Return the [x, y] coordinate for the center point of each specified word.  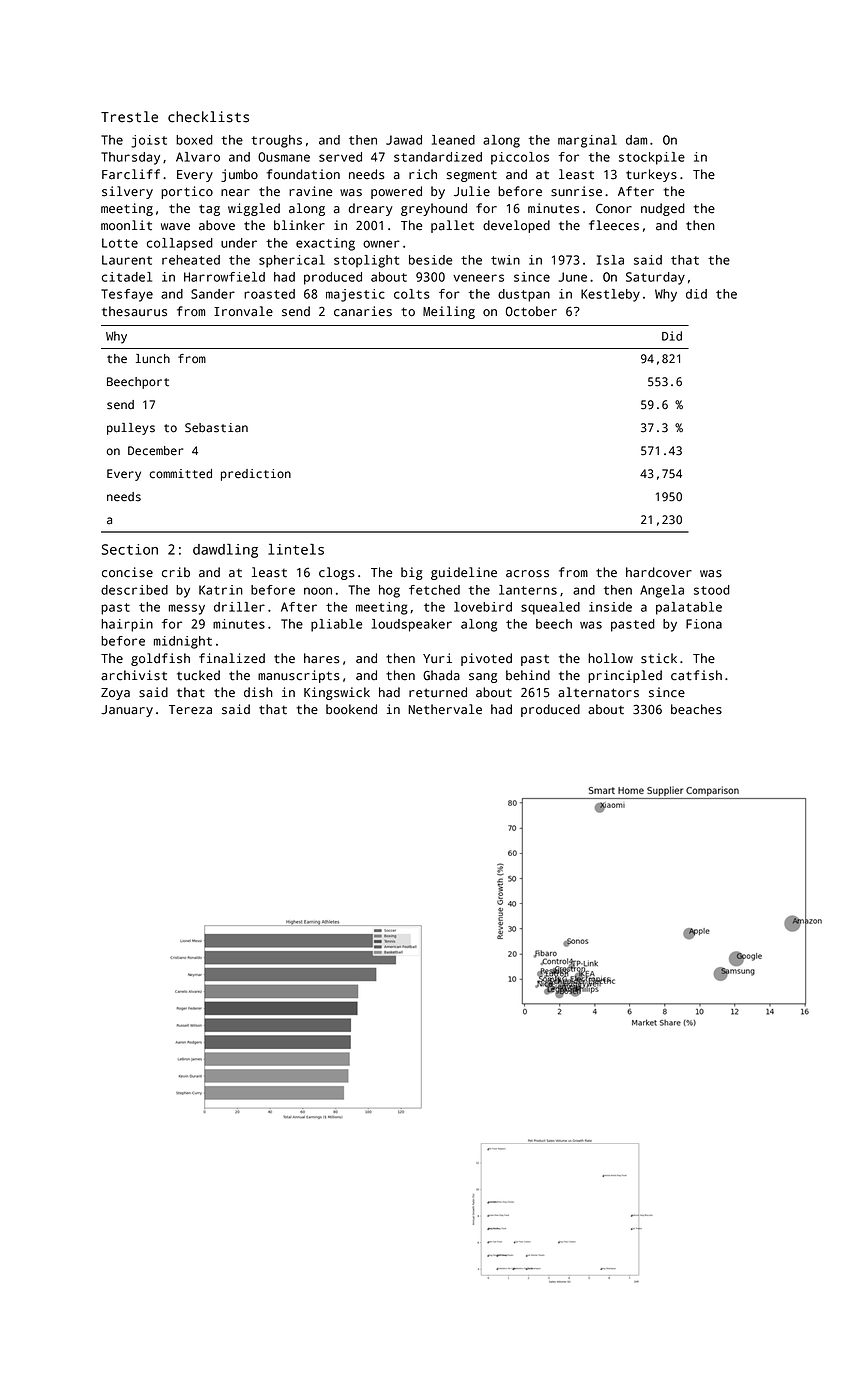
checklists [208, 117]
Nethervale [445, 709]
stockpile [652, 158]
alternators [598, 692]
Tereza [190, 710]
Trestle [129, 117]
